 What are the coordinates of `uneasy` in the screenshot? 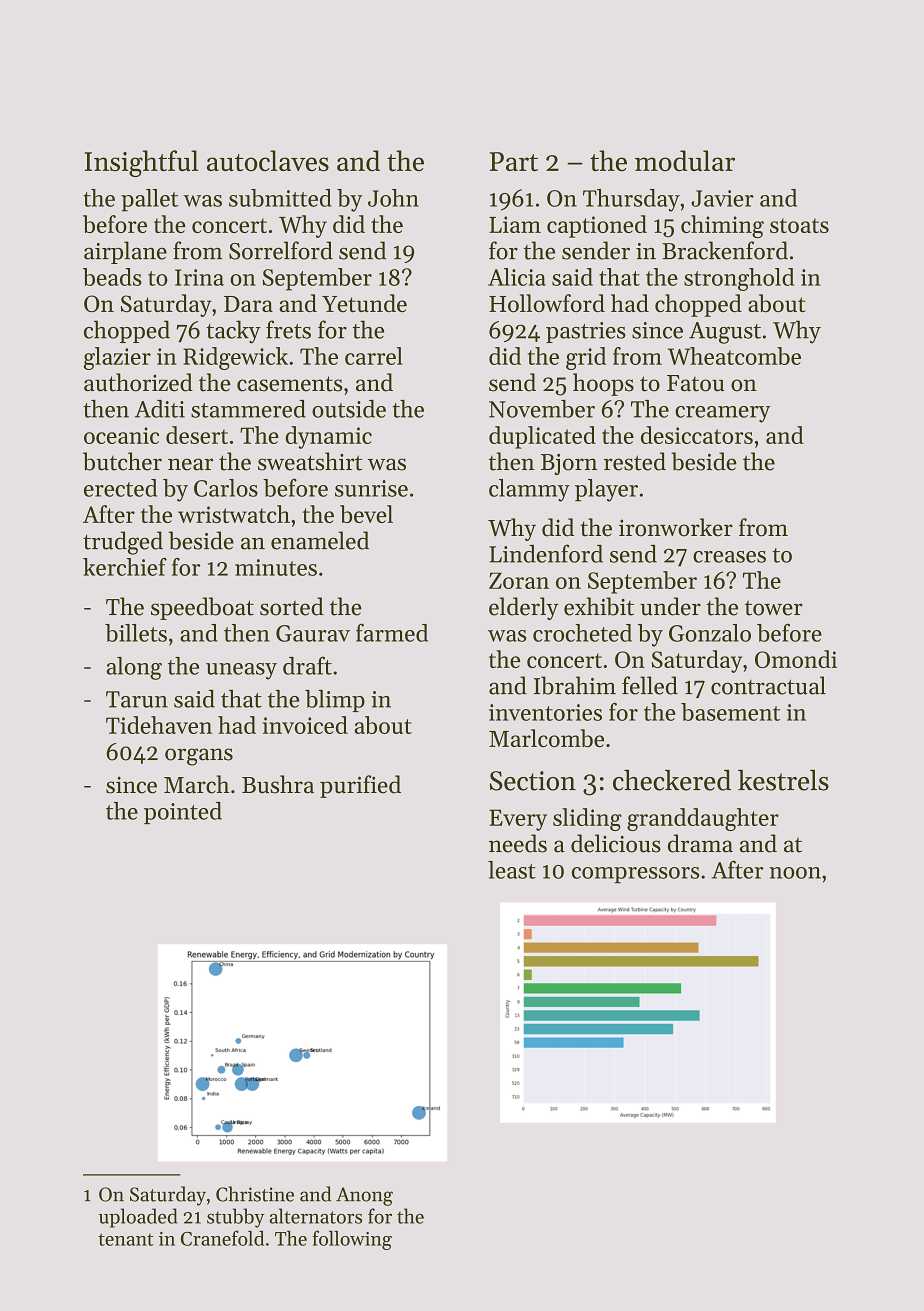 It's located at (241, 671).
